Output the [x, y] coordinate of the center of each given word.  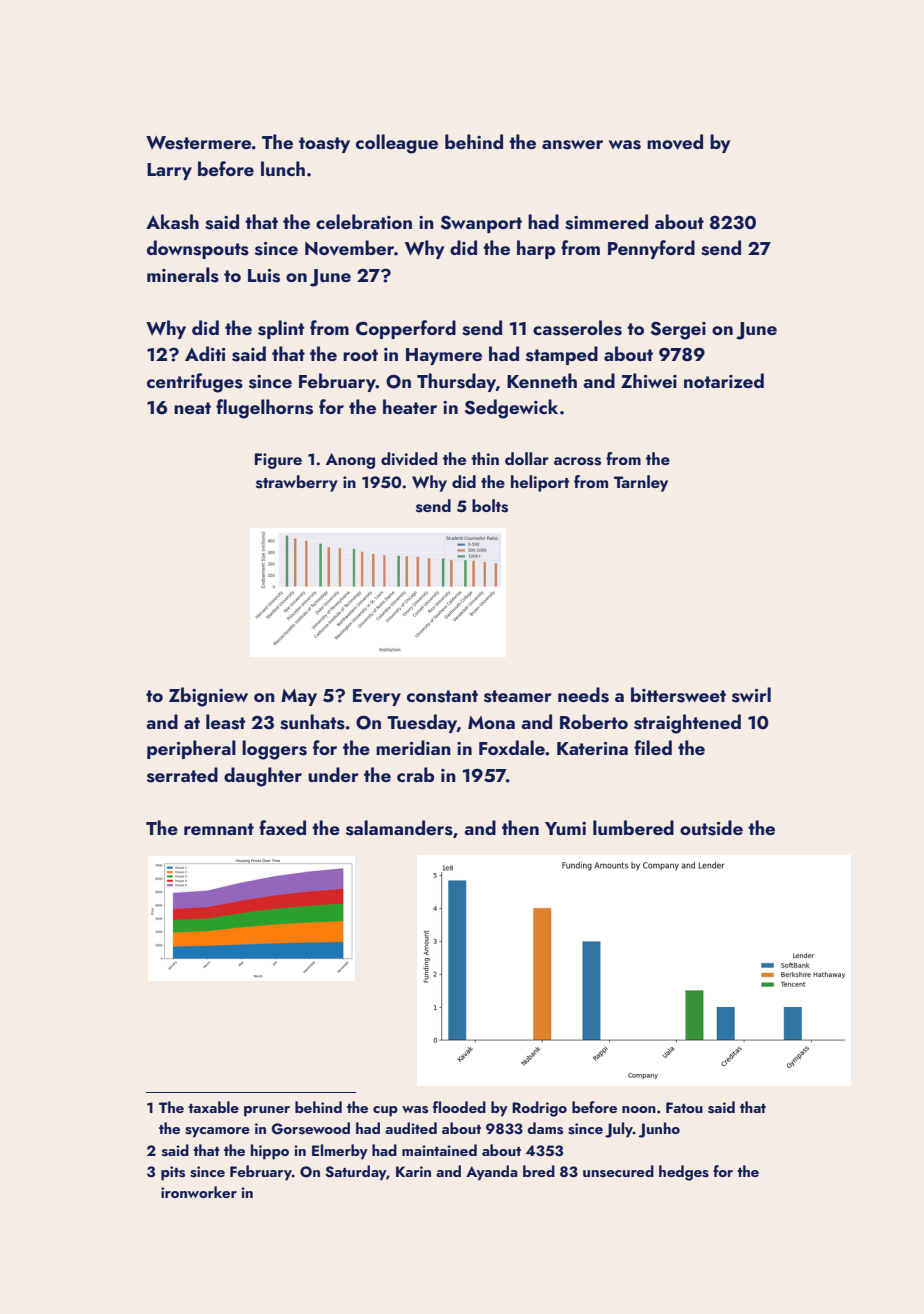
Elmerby [340, 1152]
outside [711, 828]
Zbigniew [208, 697]
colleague [397, 144]
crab [415, 774]
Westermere [198, 143]
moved [675, 142]
